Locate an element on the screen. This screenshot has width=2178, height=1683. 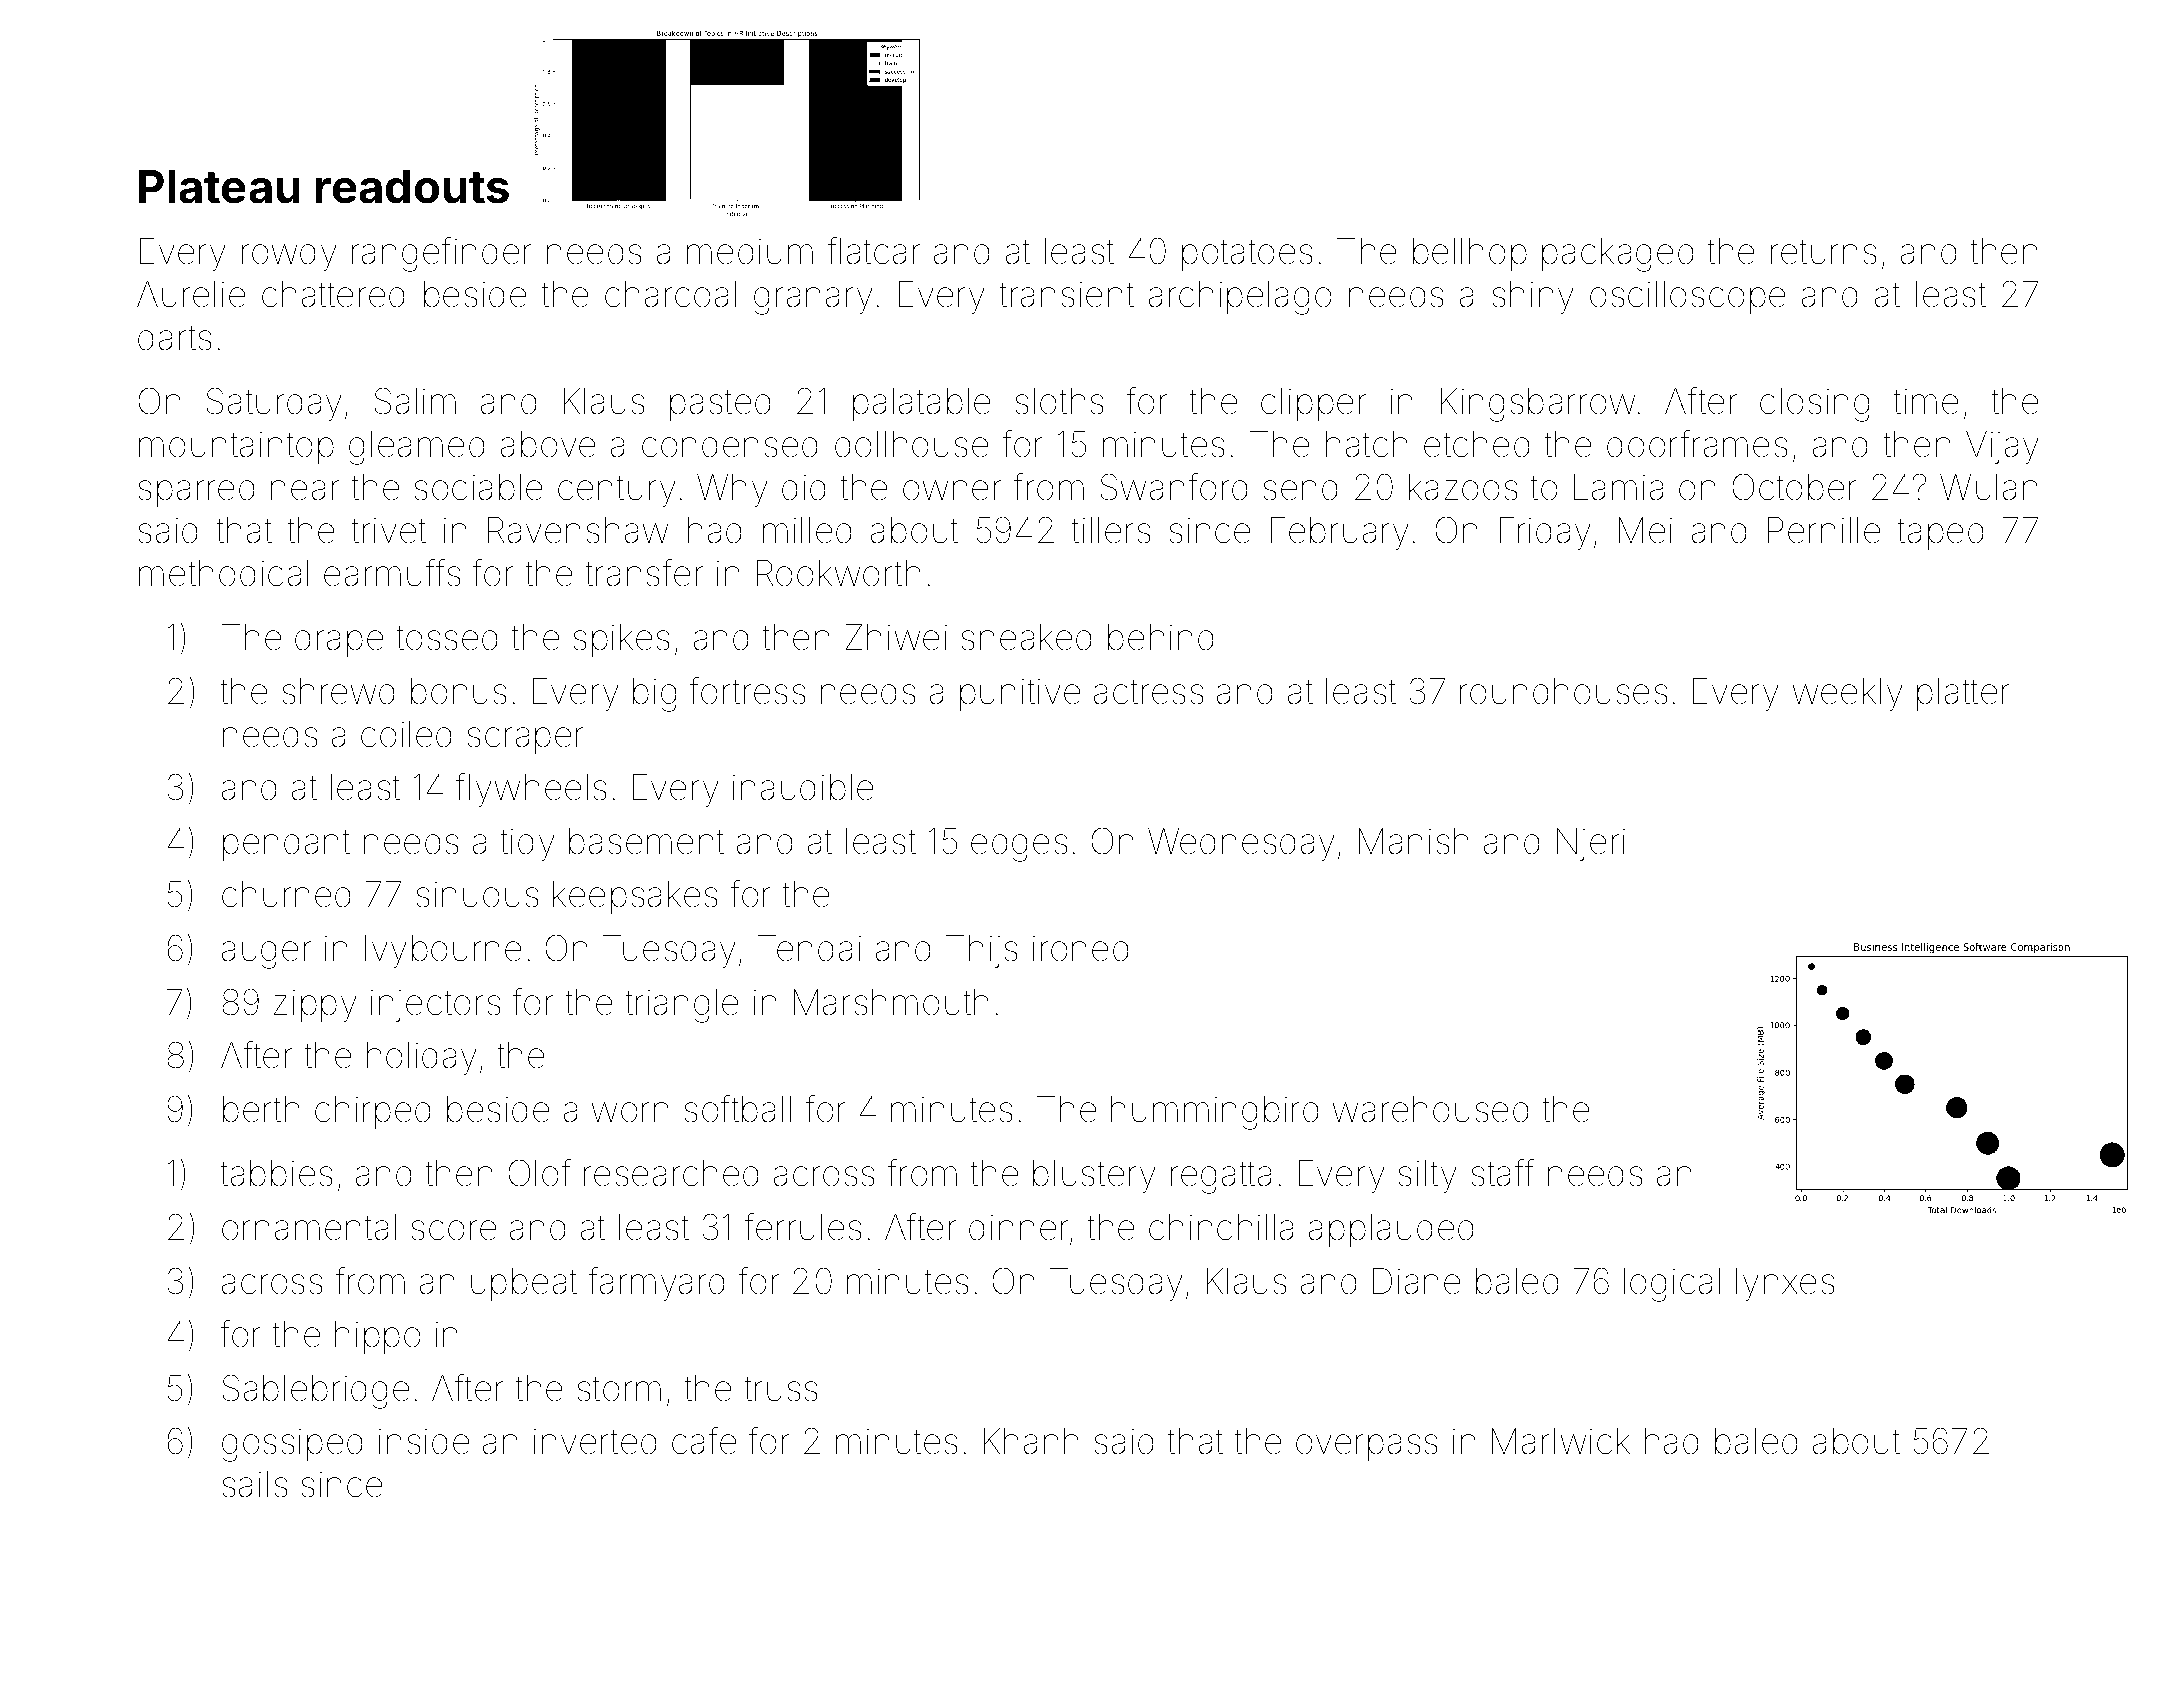
readouts is located at coordinates (412, 187).
